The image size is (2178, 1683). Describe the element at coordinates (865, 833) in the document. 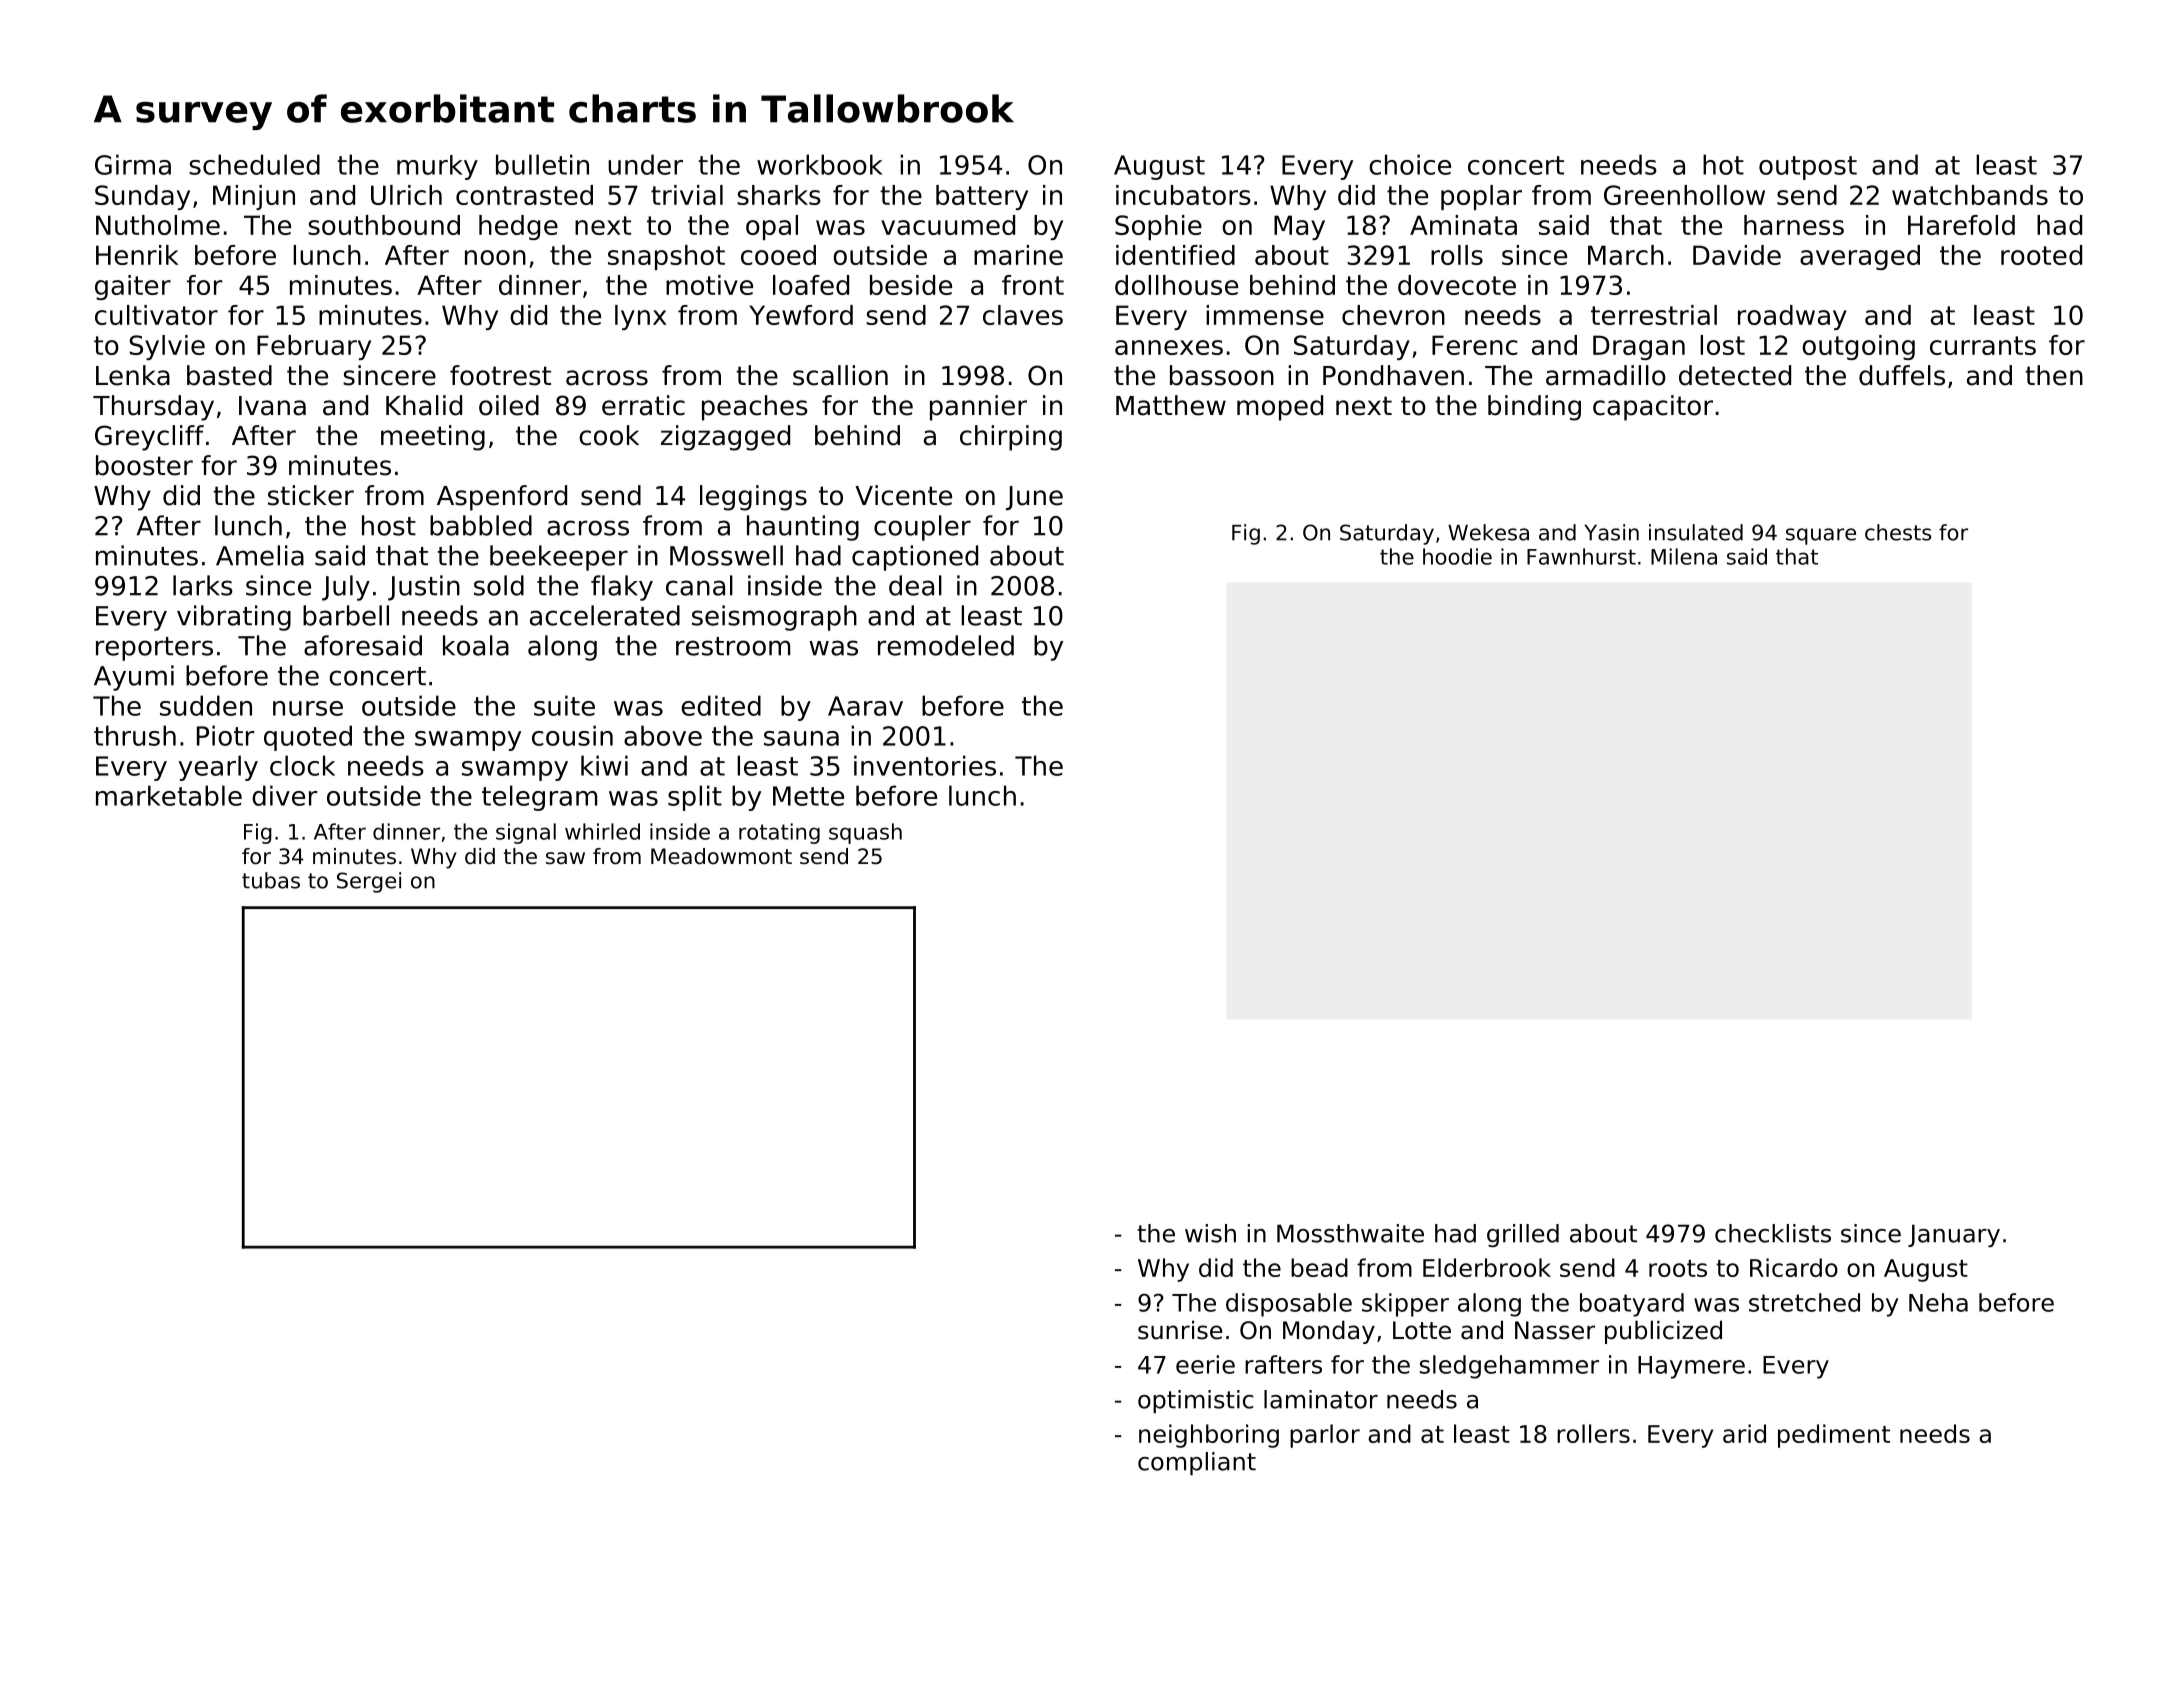

I see `squash` at that location.
